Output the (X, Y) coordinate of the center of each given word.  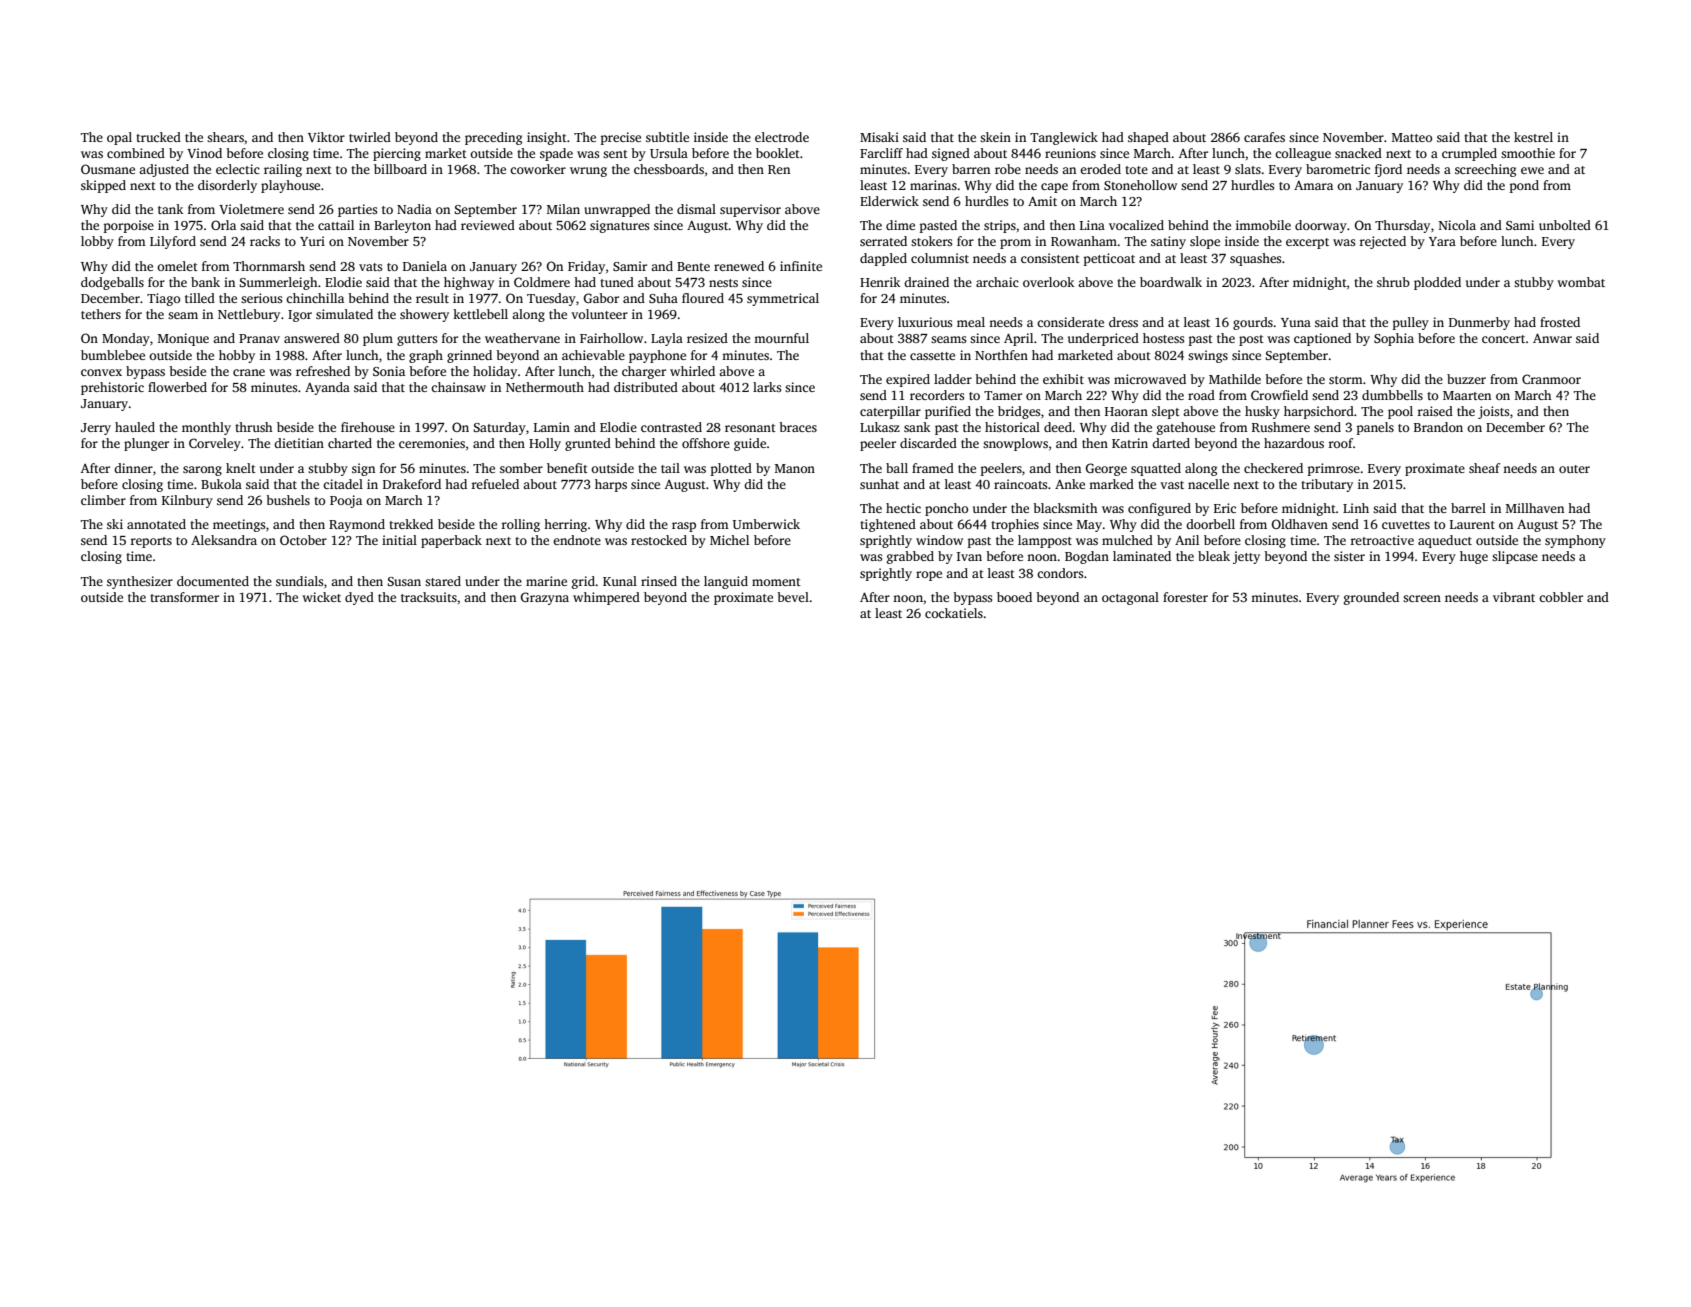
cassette (932, 356)
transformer (184, 597)
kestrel (1533, 137)
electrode (782, 137)
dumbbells (1392, 395)
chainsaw (458, 387)
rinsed (659, 581)
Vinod (204, 153)
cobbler (1561, 597)
